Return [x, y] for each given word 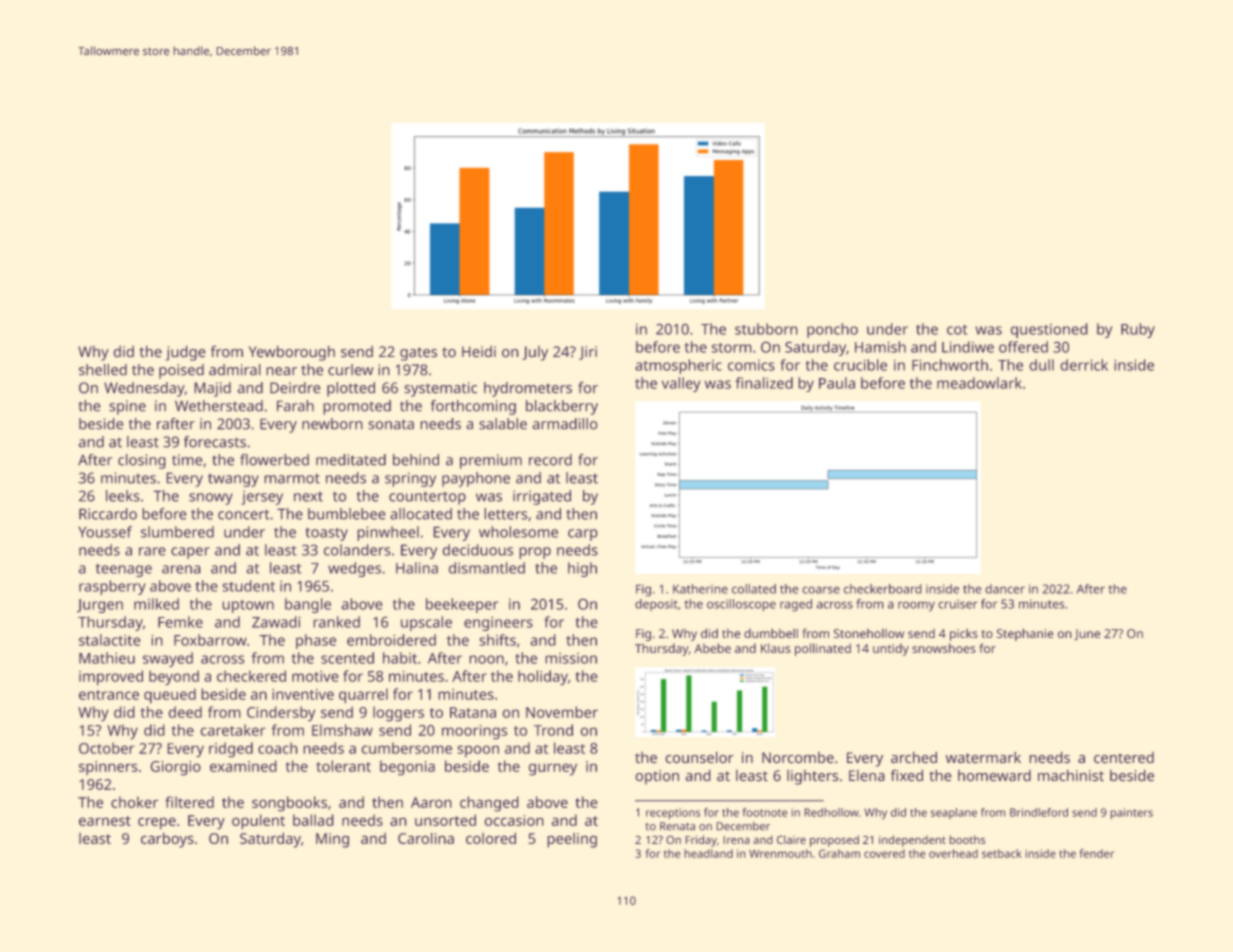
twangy [233, 480]
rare [152, 551]
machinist [1071, 775]
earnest [105, 821]
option [657, 777]
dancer [1005, 589]
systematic [441, 389]
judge [185, 353]
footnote [765, 812]
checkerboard [882, 589]
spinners [108, 768]
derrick [1084, 365]
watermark [983, 757]
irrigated [542, 497]
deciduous [478, 550]
